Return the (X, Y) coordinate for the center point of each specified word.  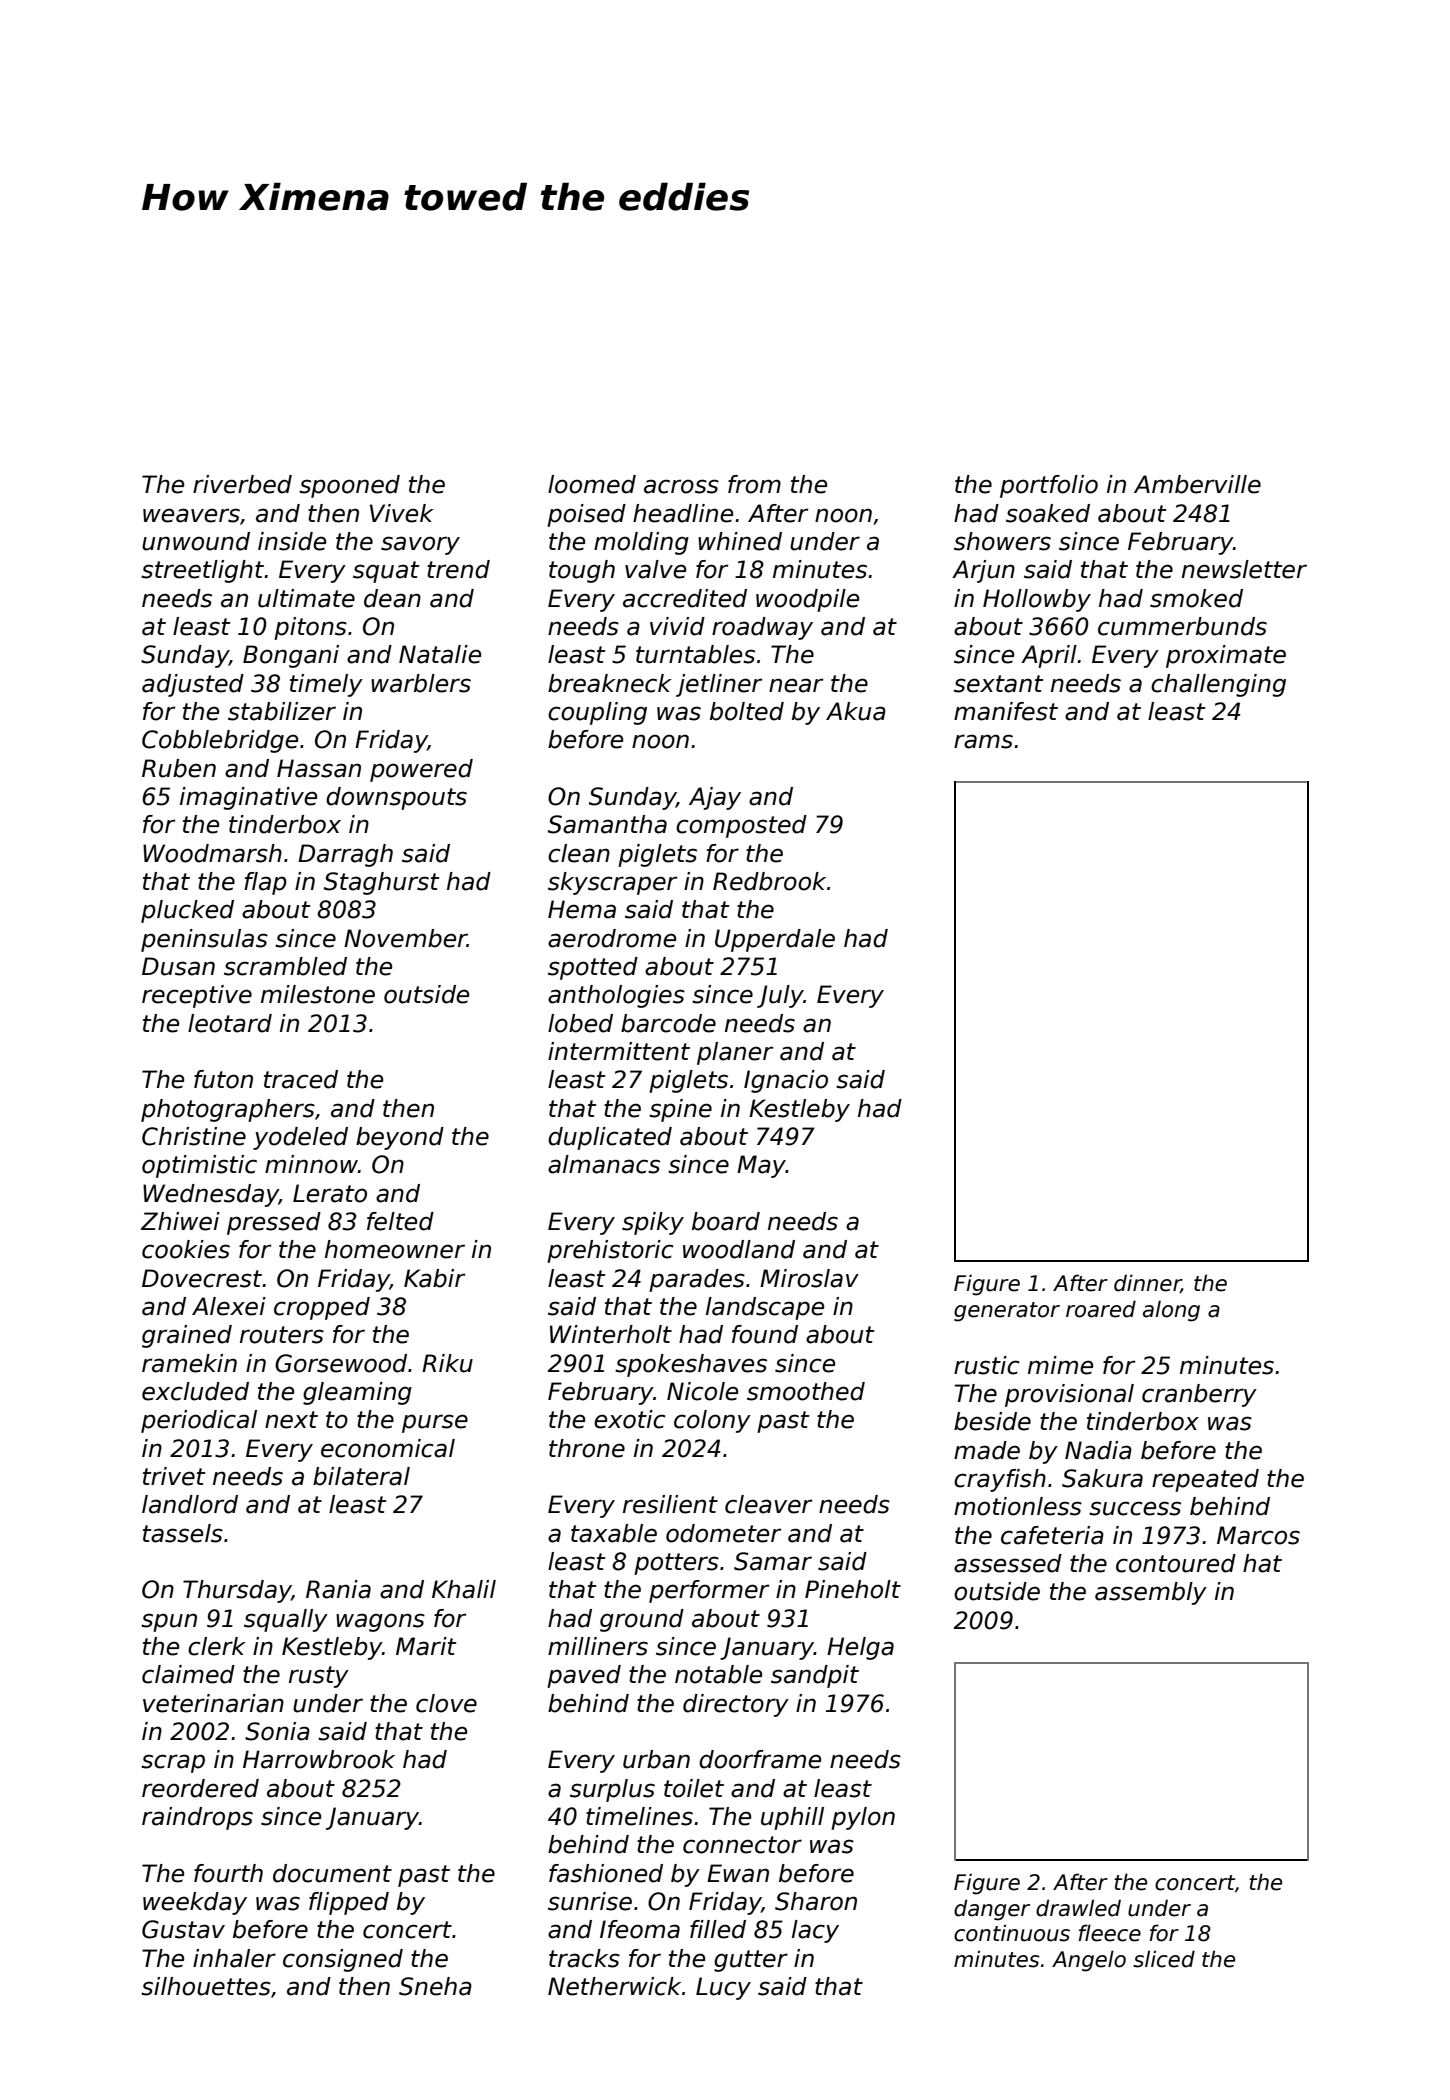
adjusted (193, 685)
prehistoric (610, 1251)
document (332, 1873)
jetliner (719, 685)
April (1049, 656)
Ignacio (786, 1081)
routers (282, 1335)
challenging (1218, 685)
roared (1101, 1309)
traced (301, 1079)
